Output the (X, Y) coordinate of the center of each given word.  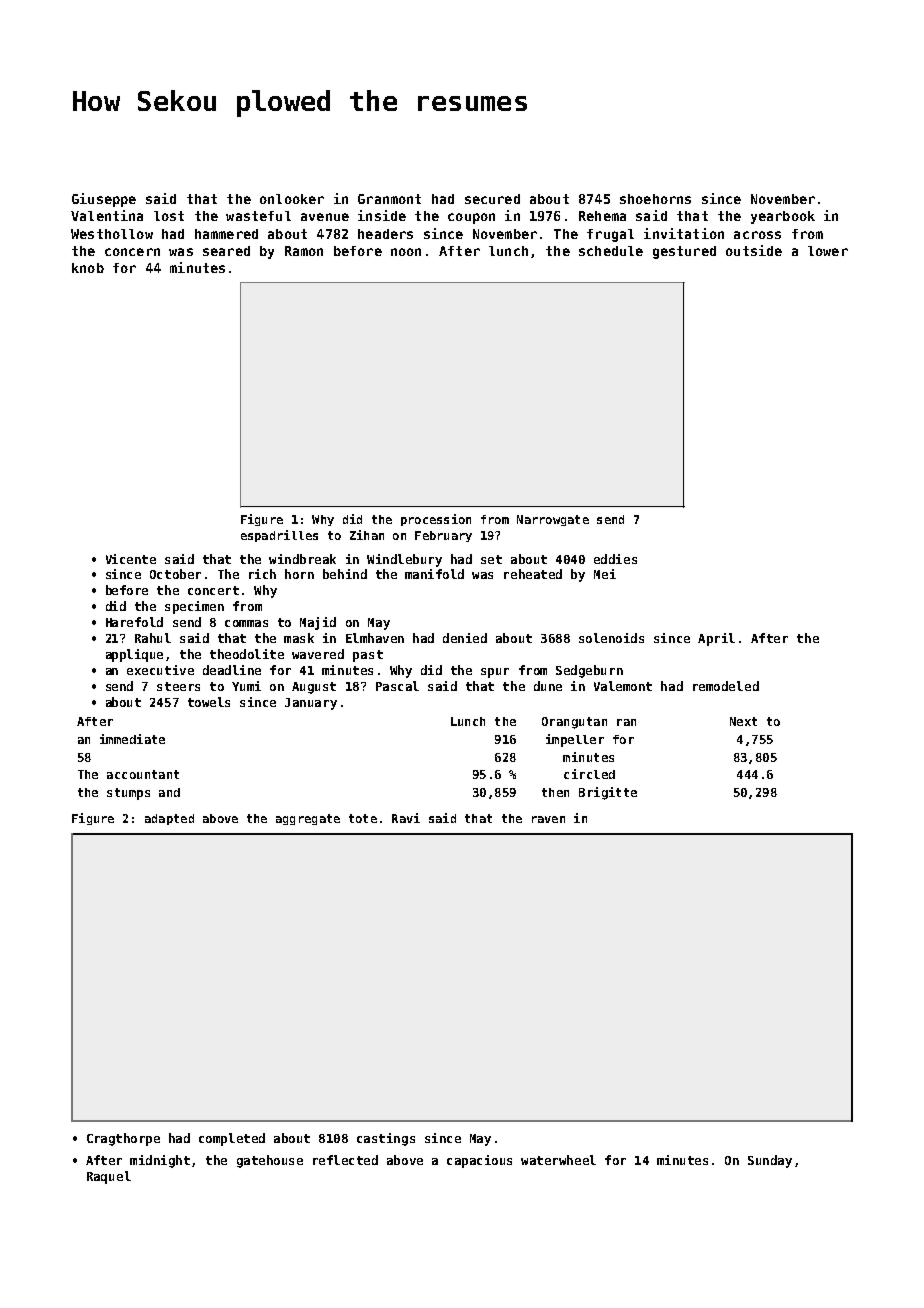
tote (363, 818)
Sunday (770, 1161)
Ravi (406, 818)
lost (169, 216)
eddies (615, 559)
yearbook (783, 217)
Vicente (131, 559)
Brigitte (608, 793)
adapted (169, 819)
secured (492, 199)
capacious (479, 1161)
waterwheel (558, 1160)
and (169, 792)
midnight (160, 1161)
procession (436, 520)
